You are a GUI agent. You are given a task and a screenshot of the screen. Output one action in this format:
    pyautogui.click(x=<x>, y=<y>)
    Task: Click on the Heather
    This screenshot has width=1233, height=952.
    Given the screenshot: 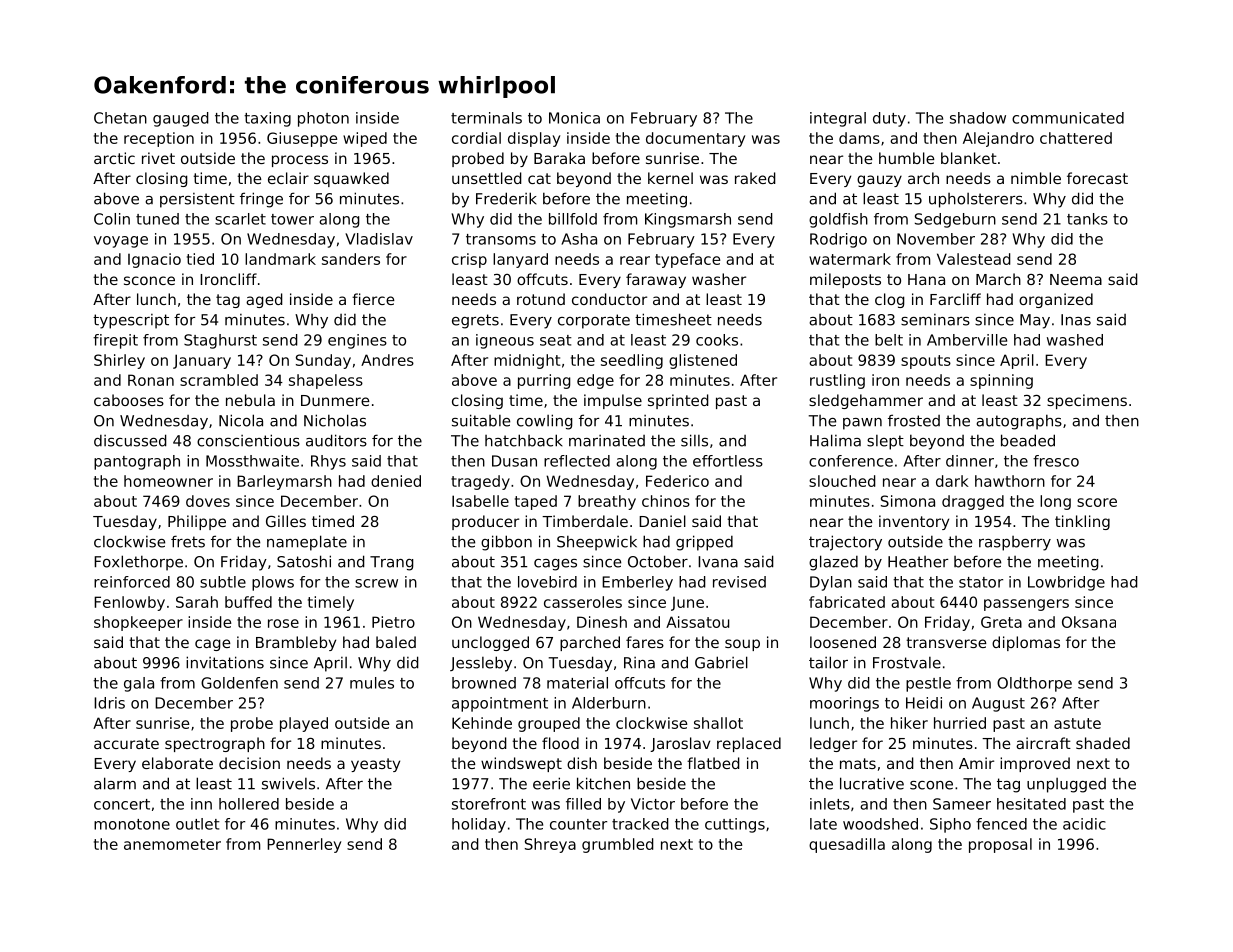 What is the action you would take?
    pyautogui.click(x=918, y=562)
